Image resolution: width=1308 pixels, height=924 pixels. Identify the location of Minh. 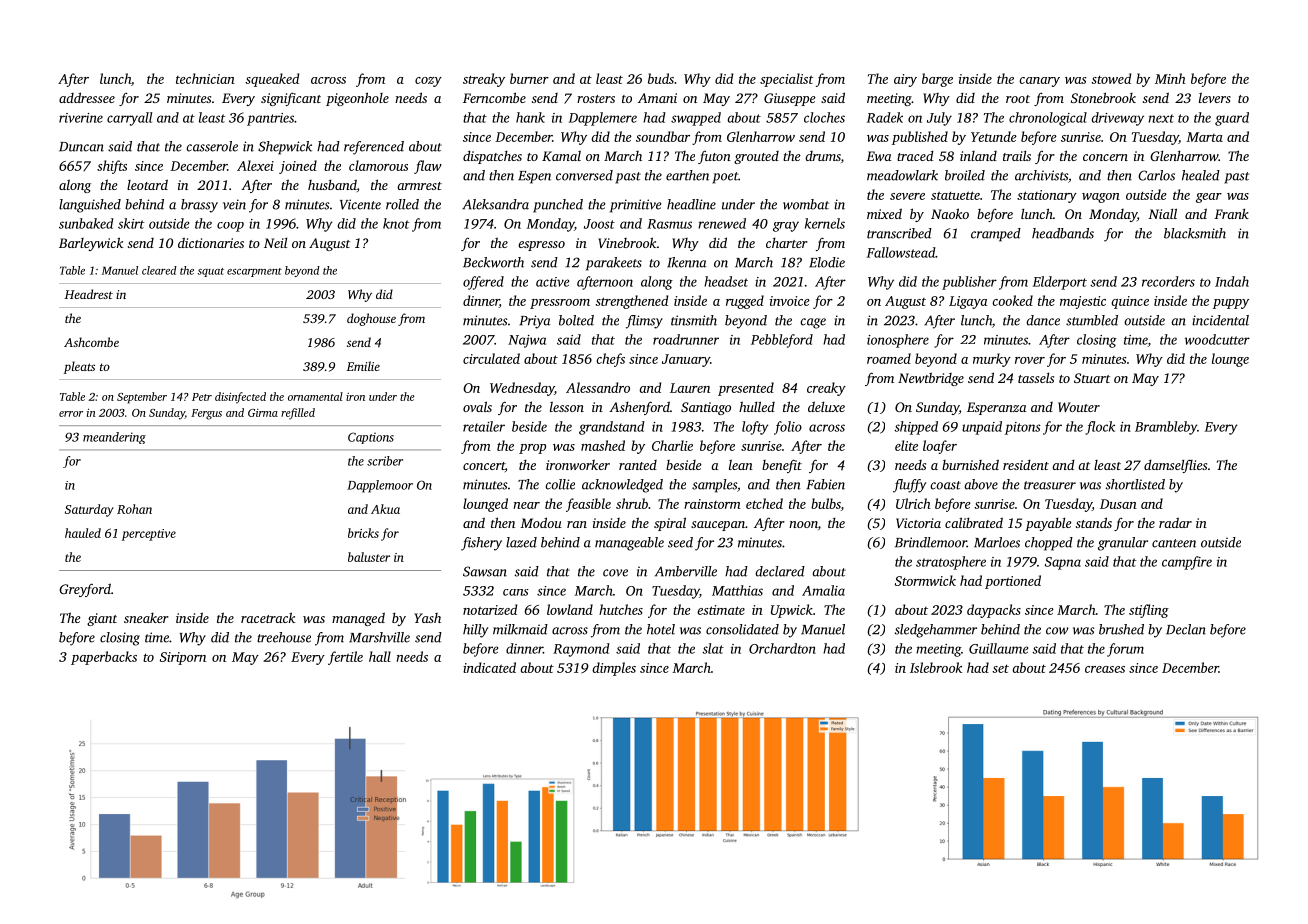
(1170, 78).
